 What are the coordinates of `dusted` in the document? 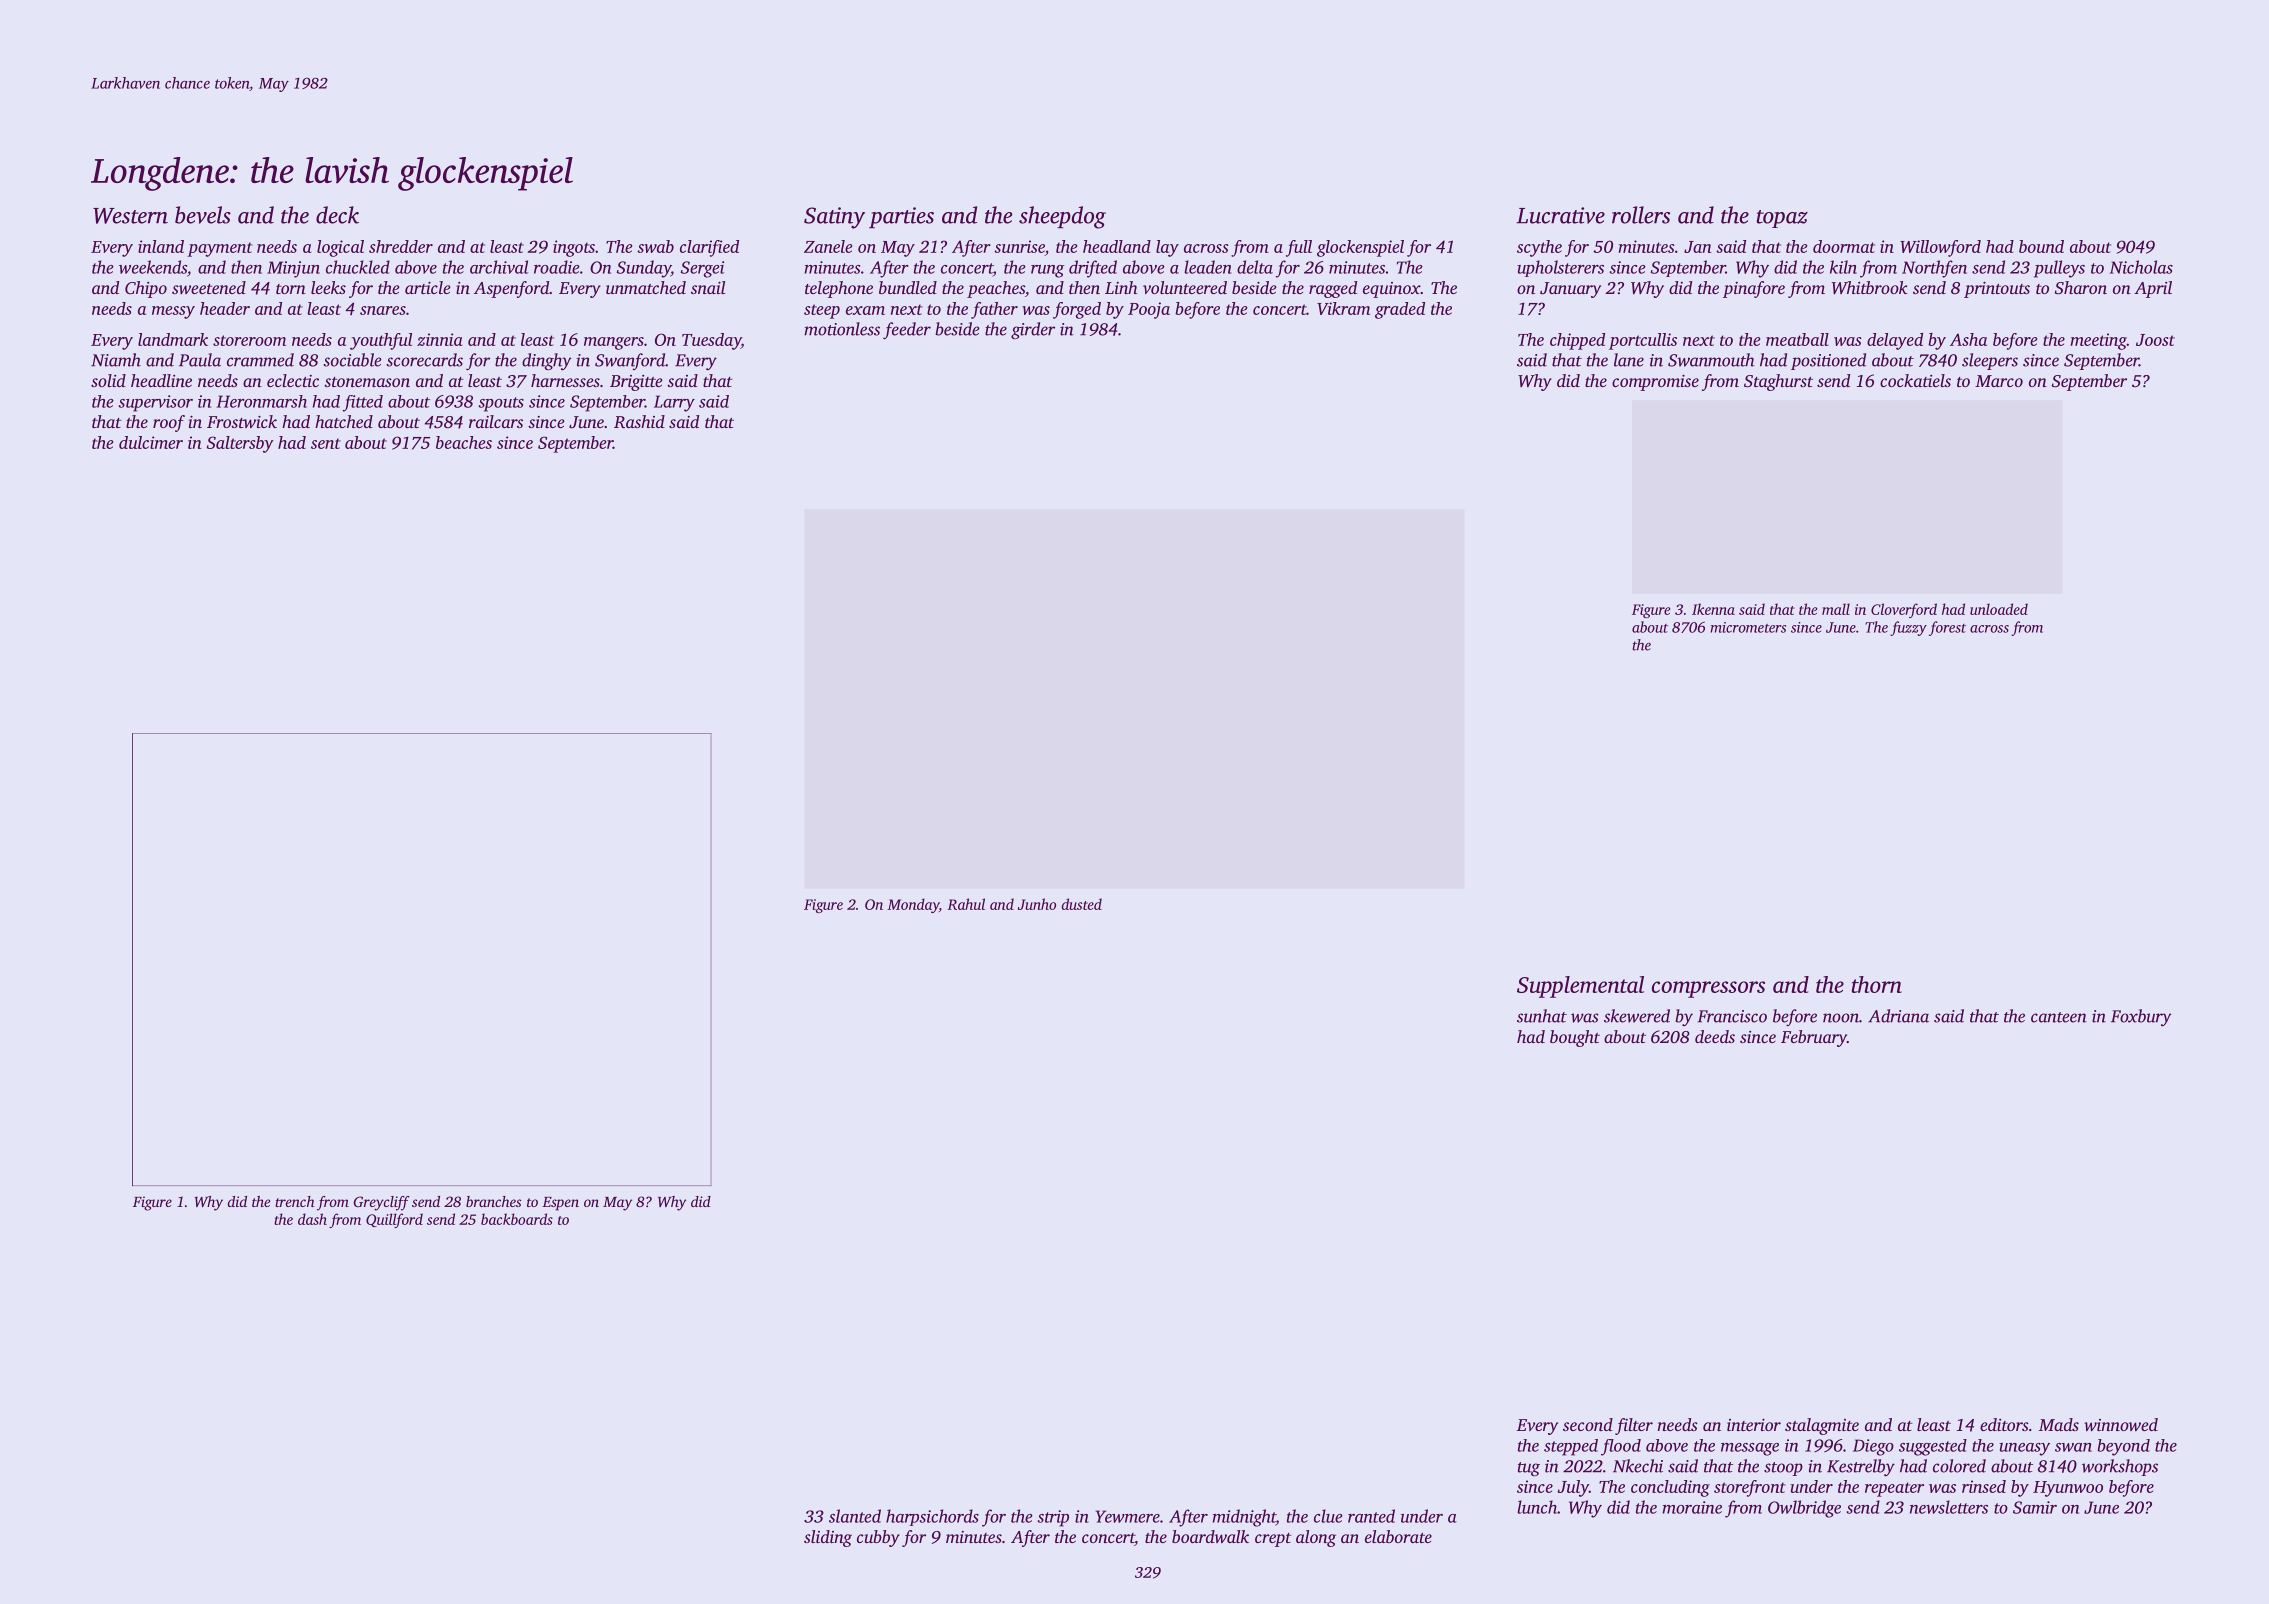 It's located at (1082, 904).
